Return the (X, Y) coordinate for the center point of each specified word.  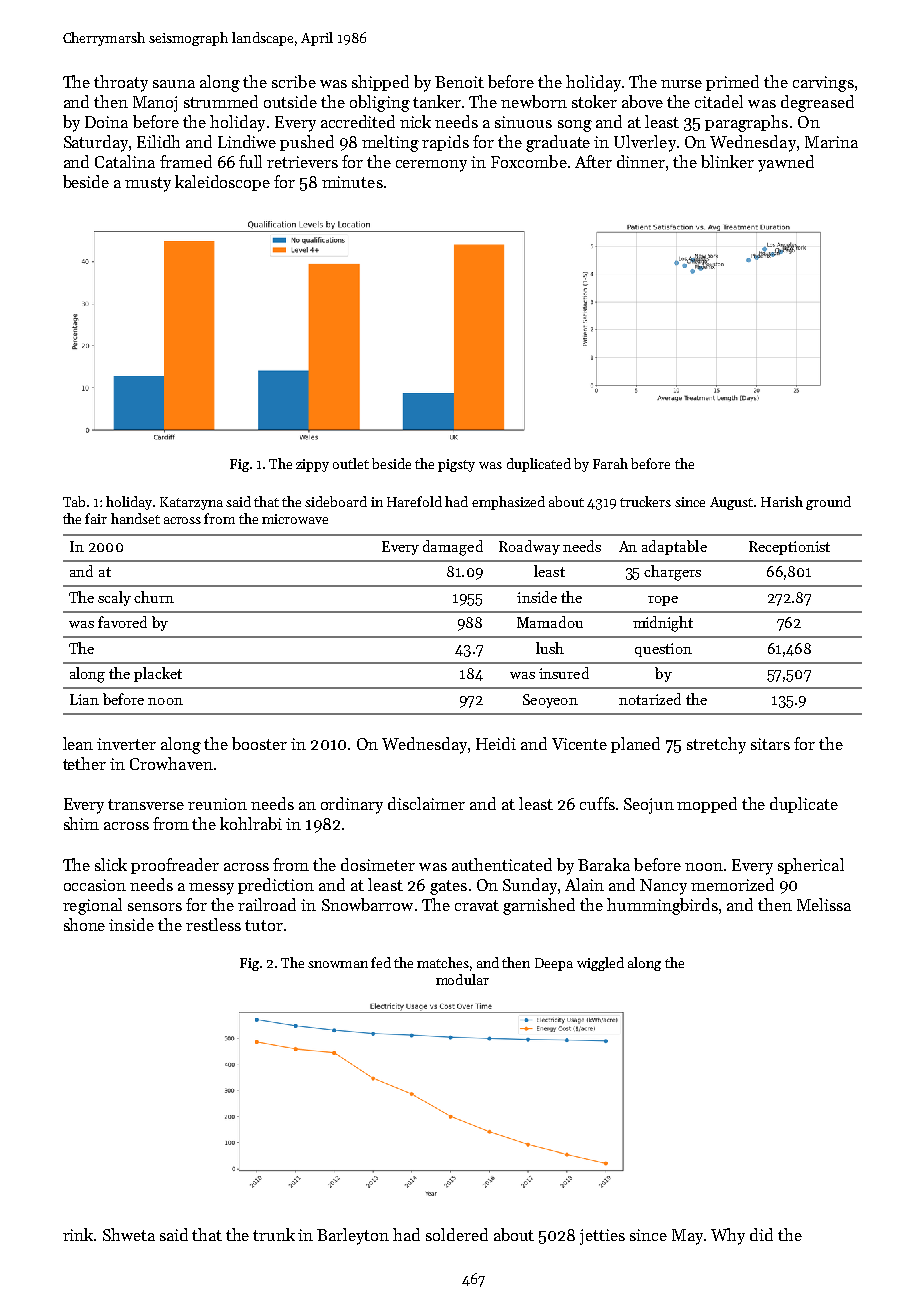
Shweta (129, 1234)
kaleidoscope (222, 183)
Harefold (414, 501)
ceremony (431, 166)
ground (828, 503)
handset (135, 518)
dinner (641, 161)
